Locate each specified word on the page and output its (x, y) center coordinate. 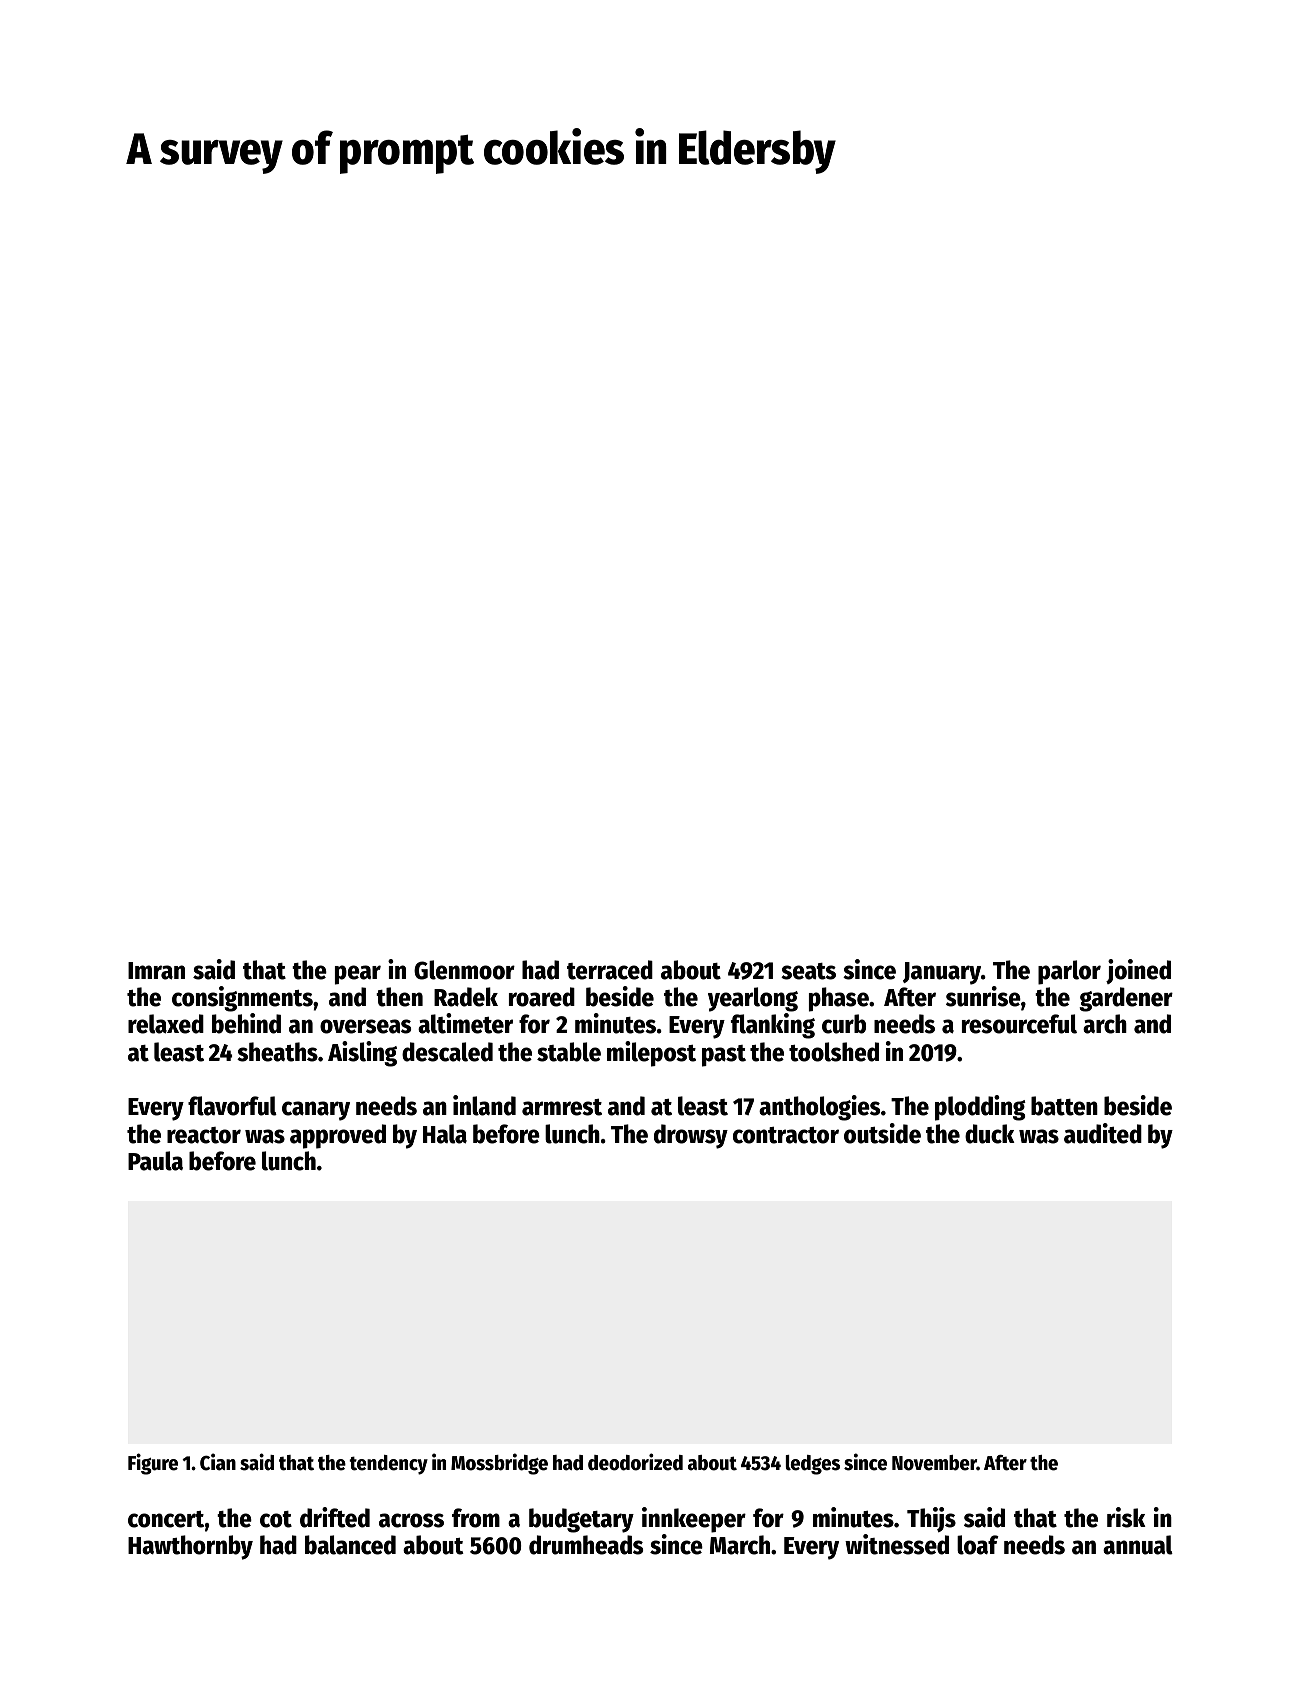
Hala (445, 1134)
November (934, 1463)
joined (1138, 971)
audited (1103, 1133)
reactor (204, 1135)
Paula (155, 1161)
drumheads (586, 1545)
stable (569, 1052)
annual (1138, 1545)
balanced (350, 1545)
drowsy (691, 1136)
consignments (242, 999)
